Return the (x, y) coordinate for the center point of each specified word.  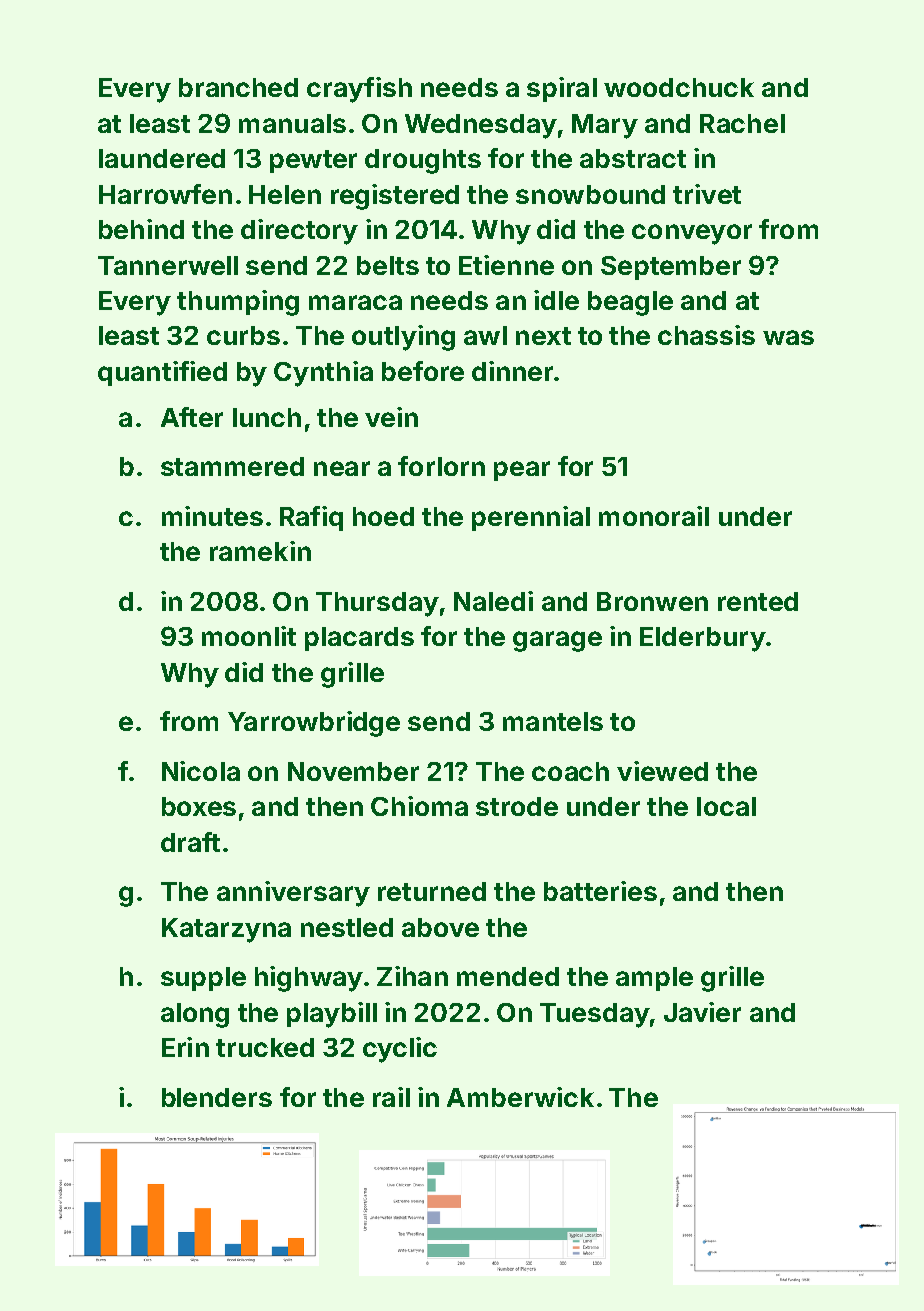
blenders (217, 1097)
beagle (630, 303)
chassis (706, 335)
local (726, 806)
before (423, 371)
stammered (232, 466)
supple (203, 979)
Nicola (201, 771)
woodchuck (679, 87)
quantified (162, 373)
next (543, 336)
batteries (600, 891)
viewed (662, 771)
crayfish (359, 90)
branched (238, 87)
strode (517, 806)
